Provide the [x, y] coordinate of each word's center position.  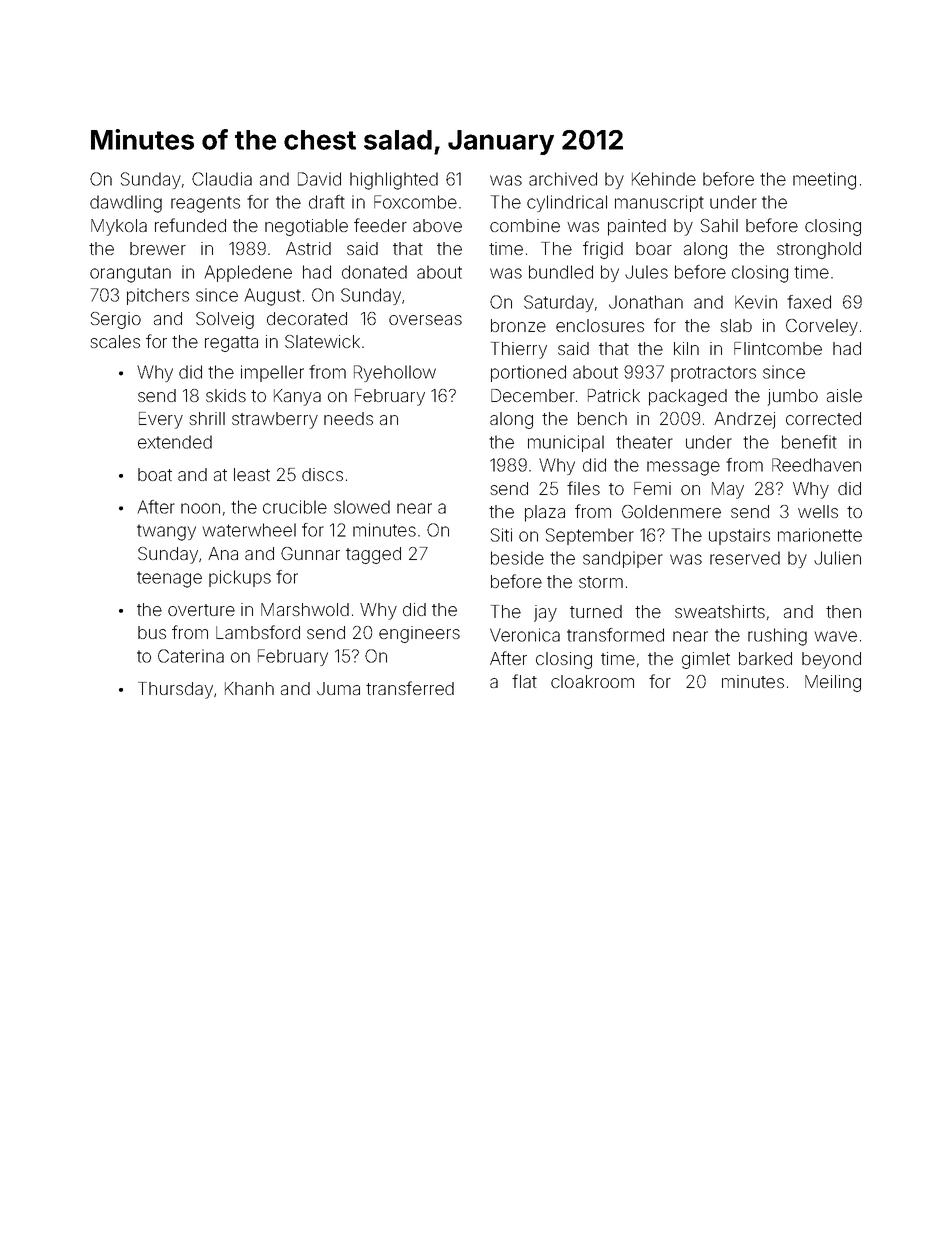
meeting [824, 181]
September [590, 536]
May [728, 490]
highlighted [394, 181]
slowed [362, 507]
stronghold [819, 250]
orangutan [130, 274]
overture [201, 610]
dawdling [126, 204]
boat [155, 474]
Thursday [175, 690]
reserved [745, 558]
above [437, 225]
